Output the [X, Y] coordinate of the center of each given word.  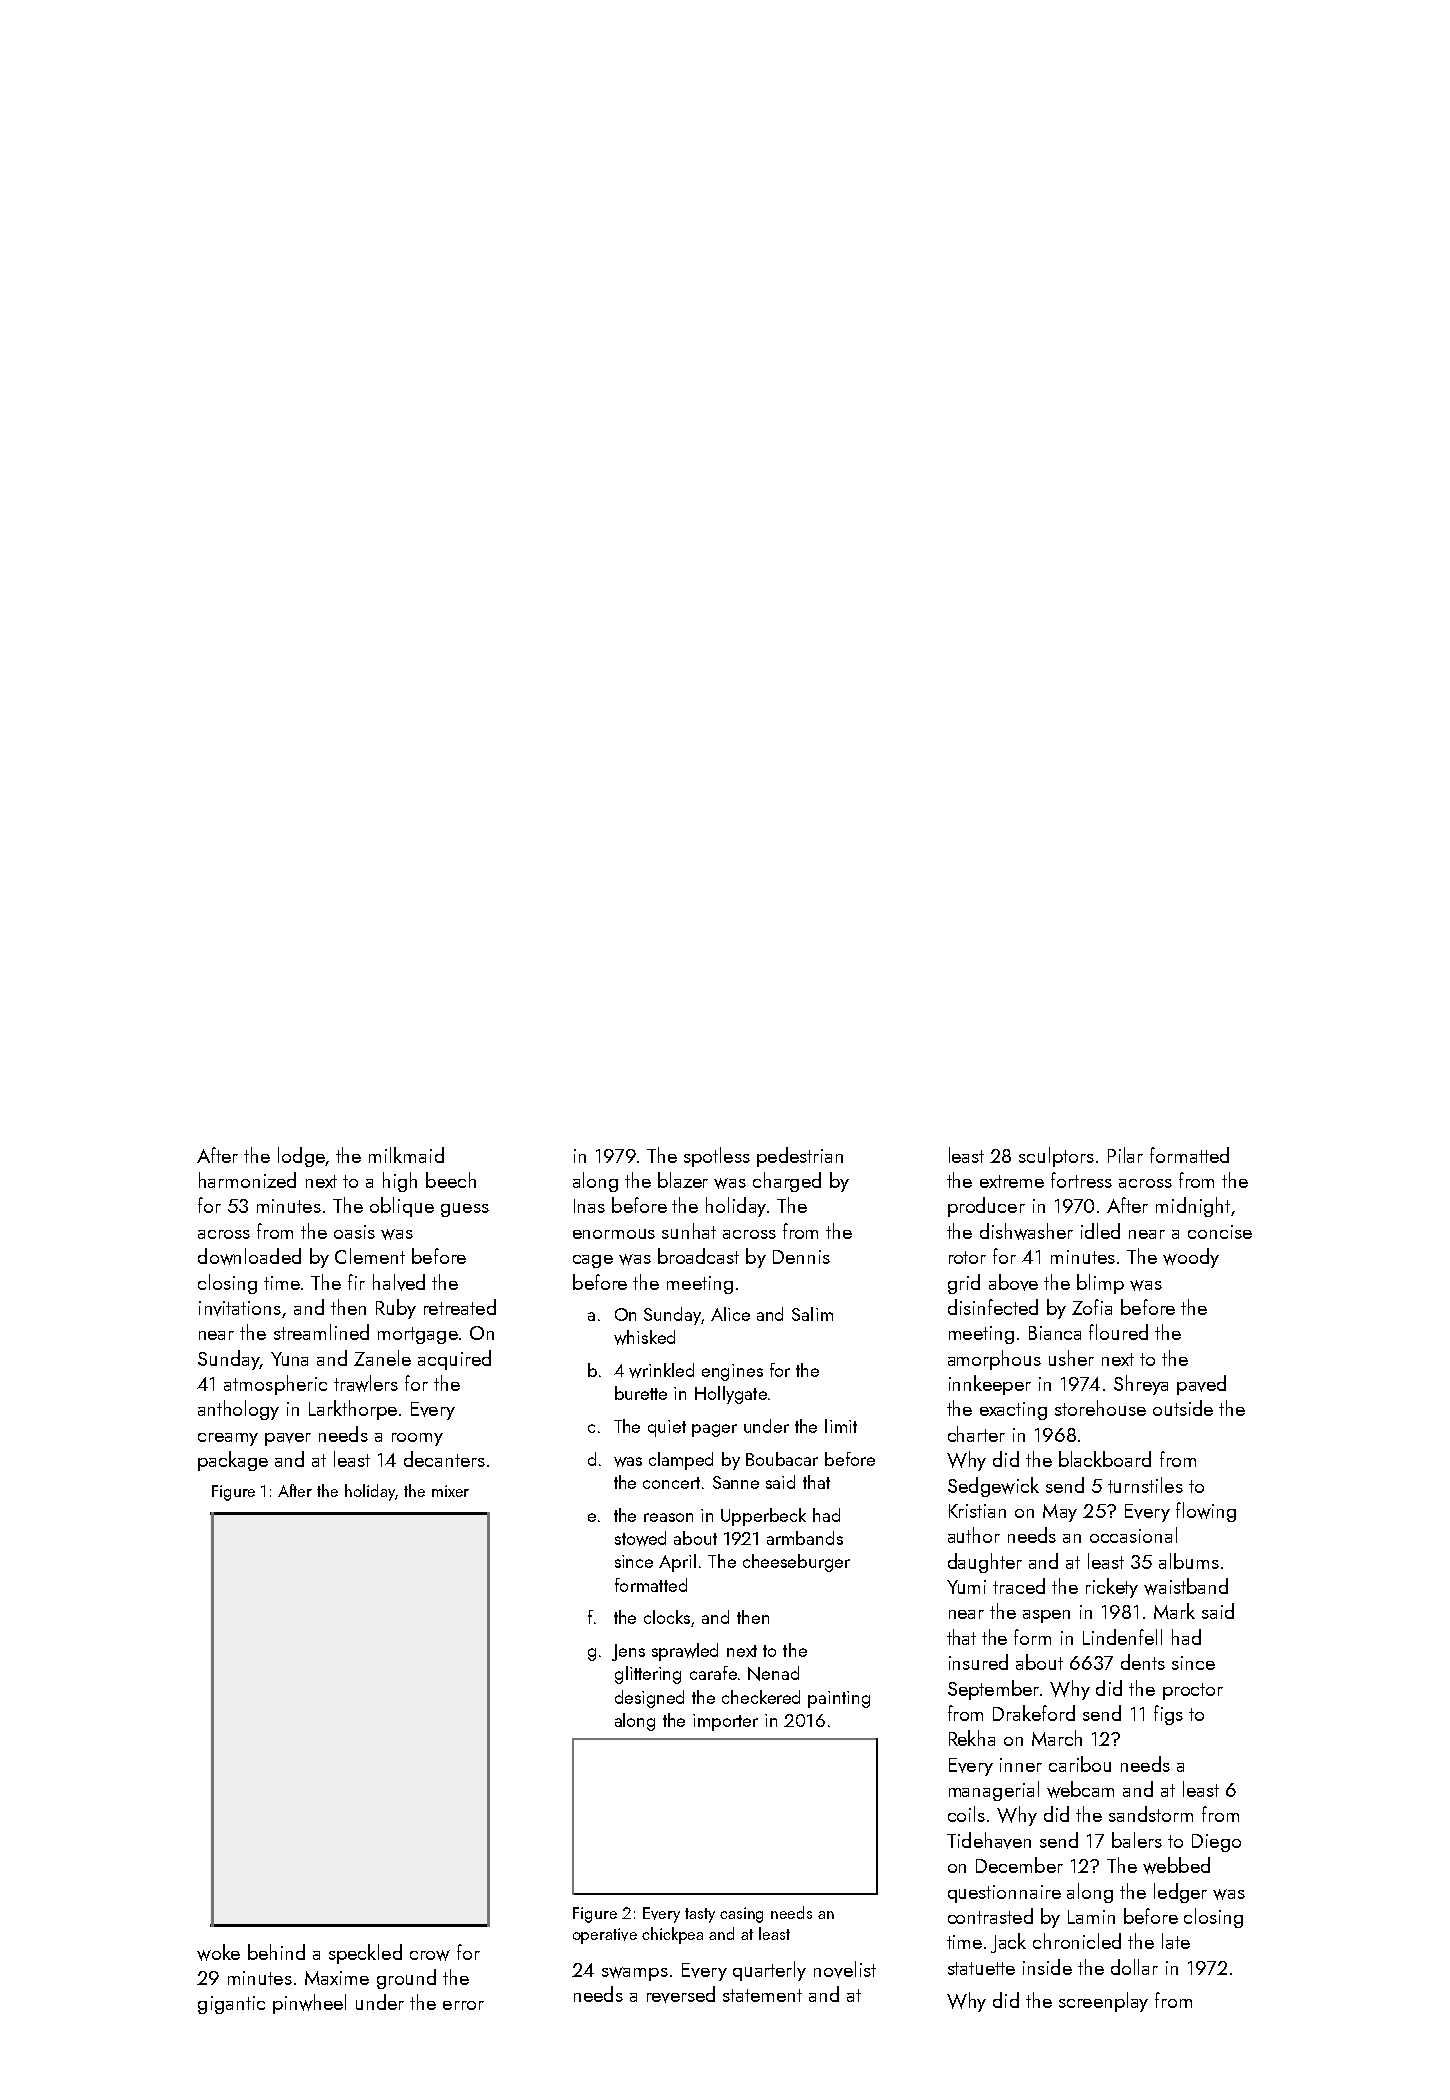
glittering [648, 1675]
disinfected [993, 1307]
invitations [240, 1308]
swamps [635, 1974]
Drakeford [1034, 1713]
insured [978, 1662]
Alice [730, 1314]
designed [649, 1699]
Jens [628, 1652]
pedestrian [800, 1157]
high [400, 1182]
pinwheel [309, 2004]
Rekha [972, 1738]
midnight [1193, 1207]
